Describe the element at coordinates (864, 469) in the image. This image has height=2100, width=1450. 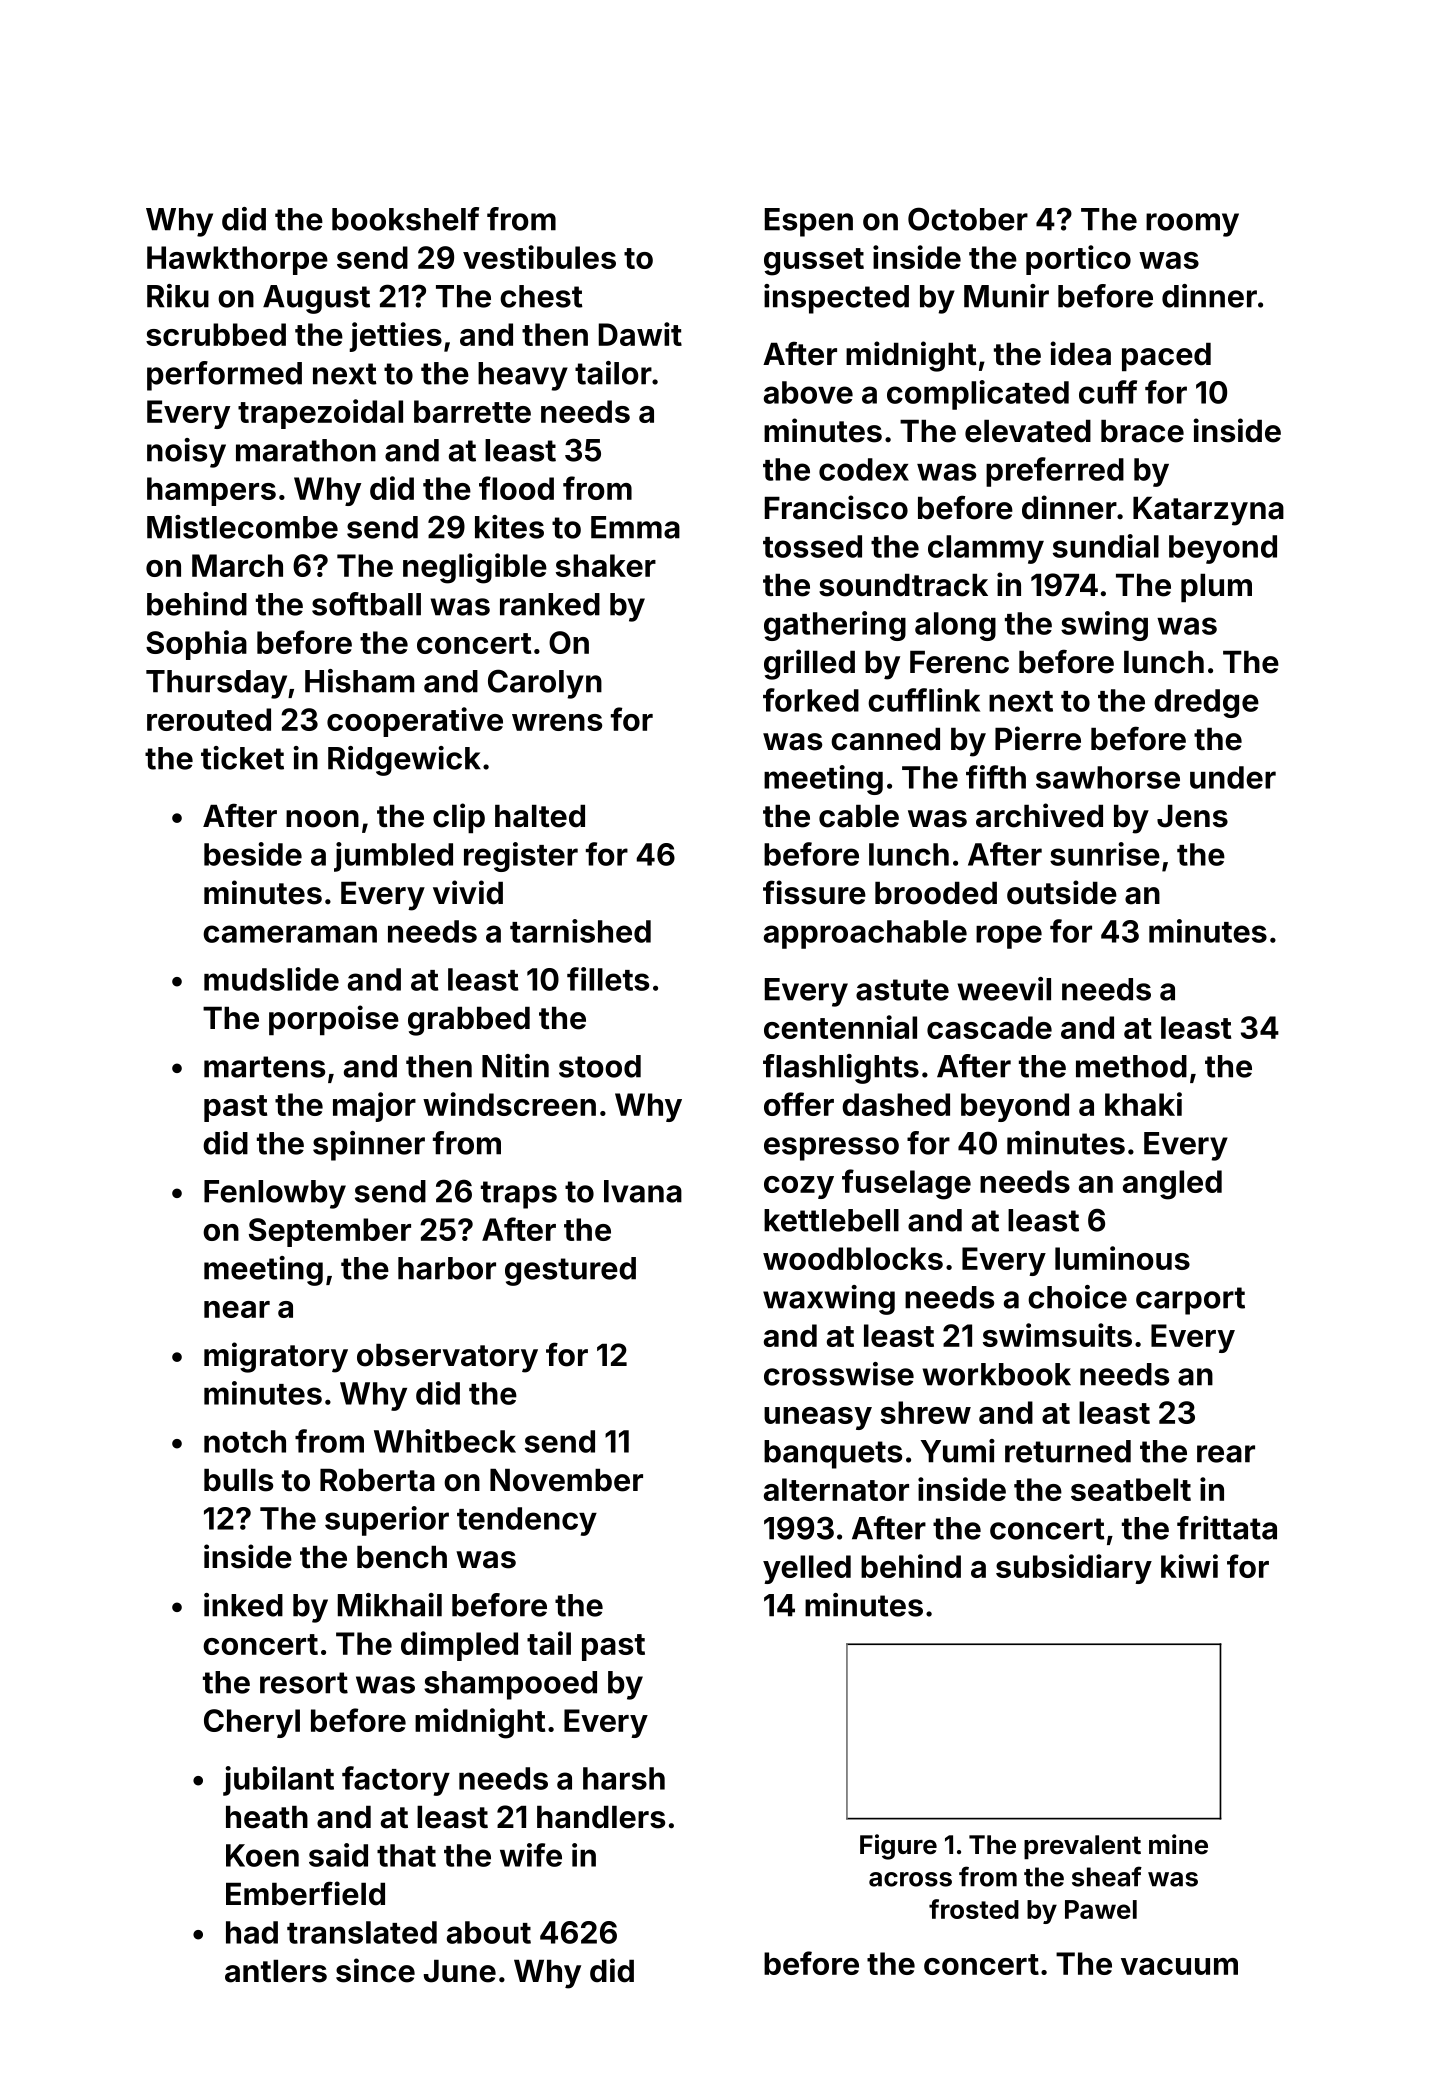
I see `codex` at that location.
